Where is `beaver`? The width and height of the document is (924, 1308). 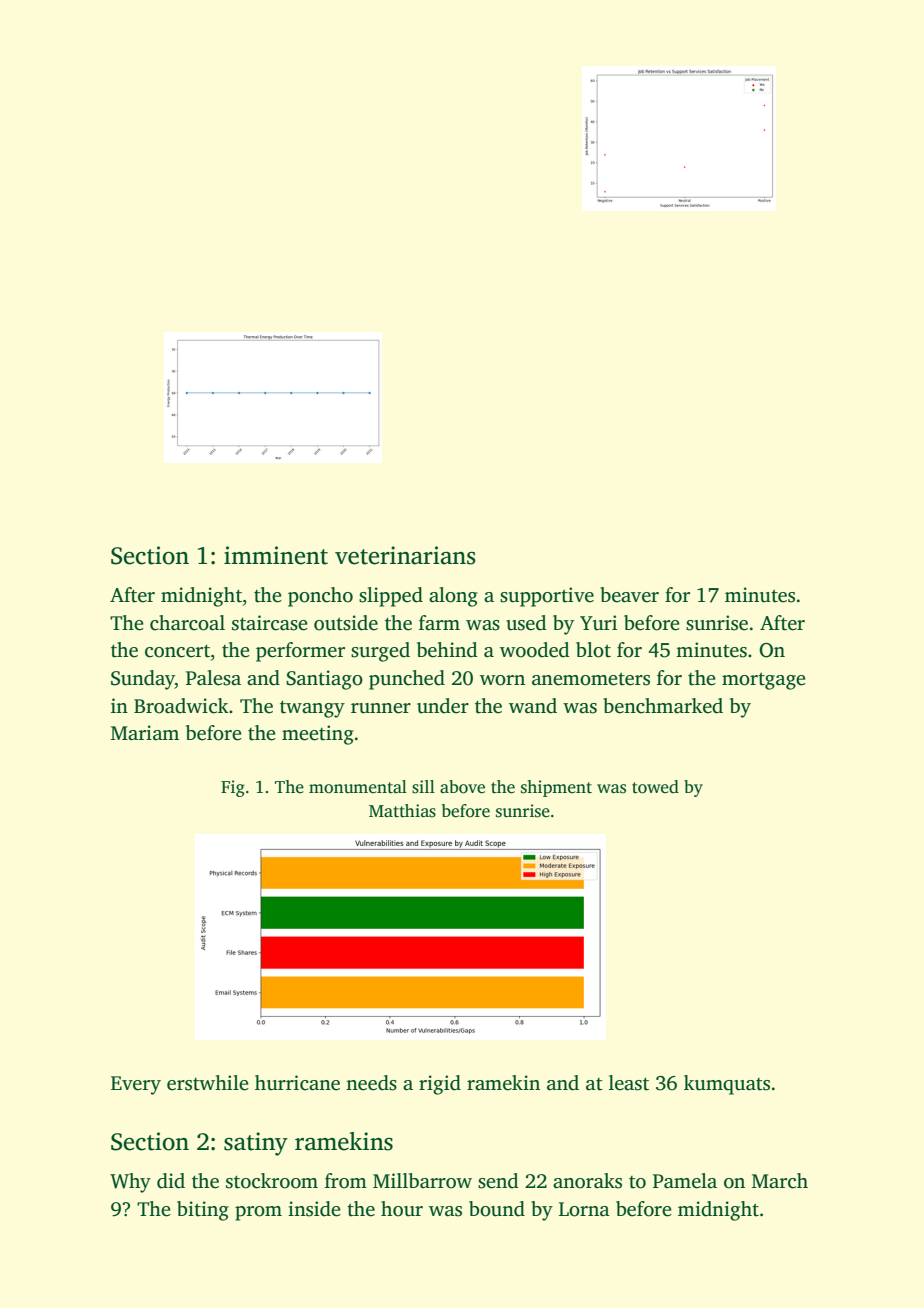
beaver is located at coordinates (629, 595).
